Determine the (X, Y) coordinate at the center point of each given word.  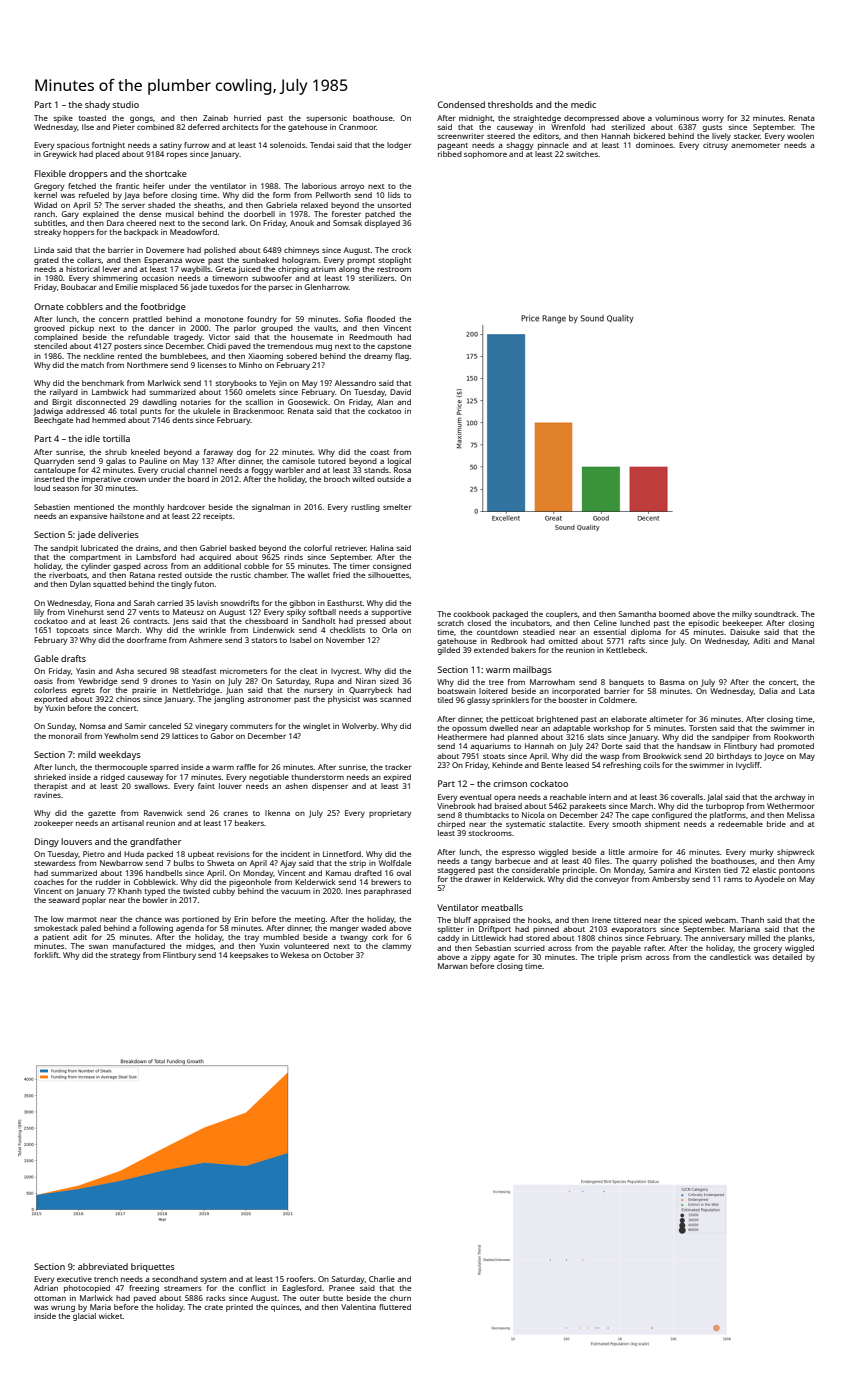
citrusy (715, 146)
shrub (116, 452)
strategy (125, 956)
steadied (539, 632)
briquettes (153, 1267)
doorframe (147, 640)
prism (631, 958)
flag (402, 357)
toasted (92, 118)
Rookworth (794, 737)
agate (504, 958)
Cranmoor (357, 127)
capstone (394, 347)
